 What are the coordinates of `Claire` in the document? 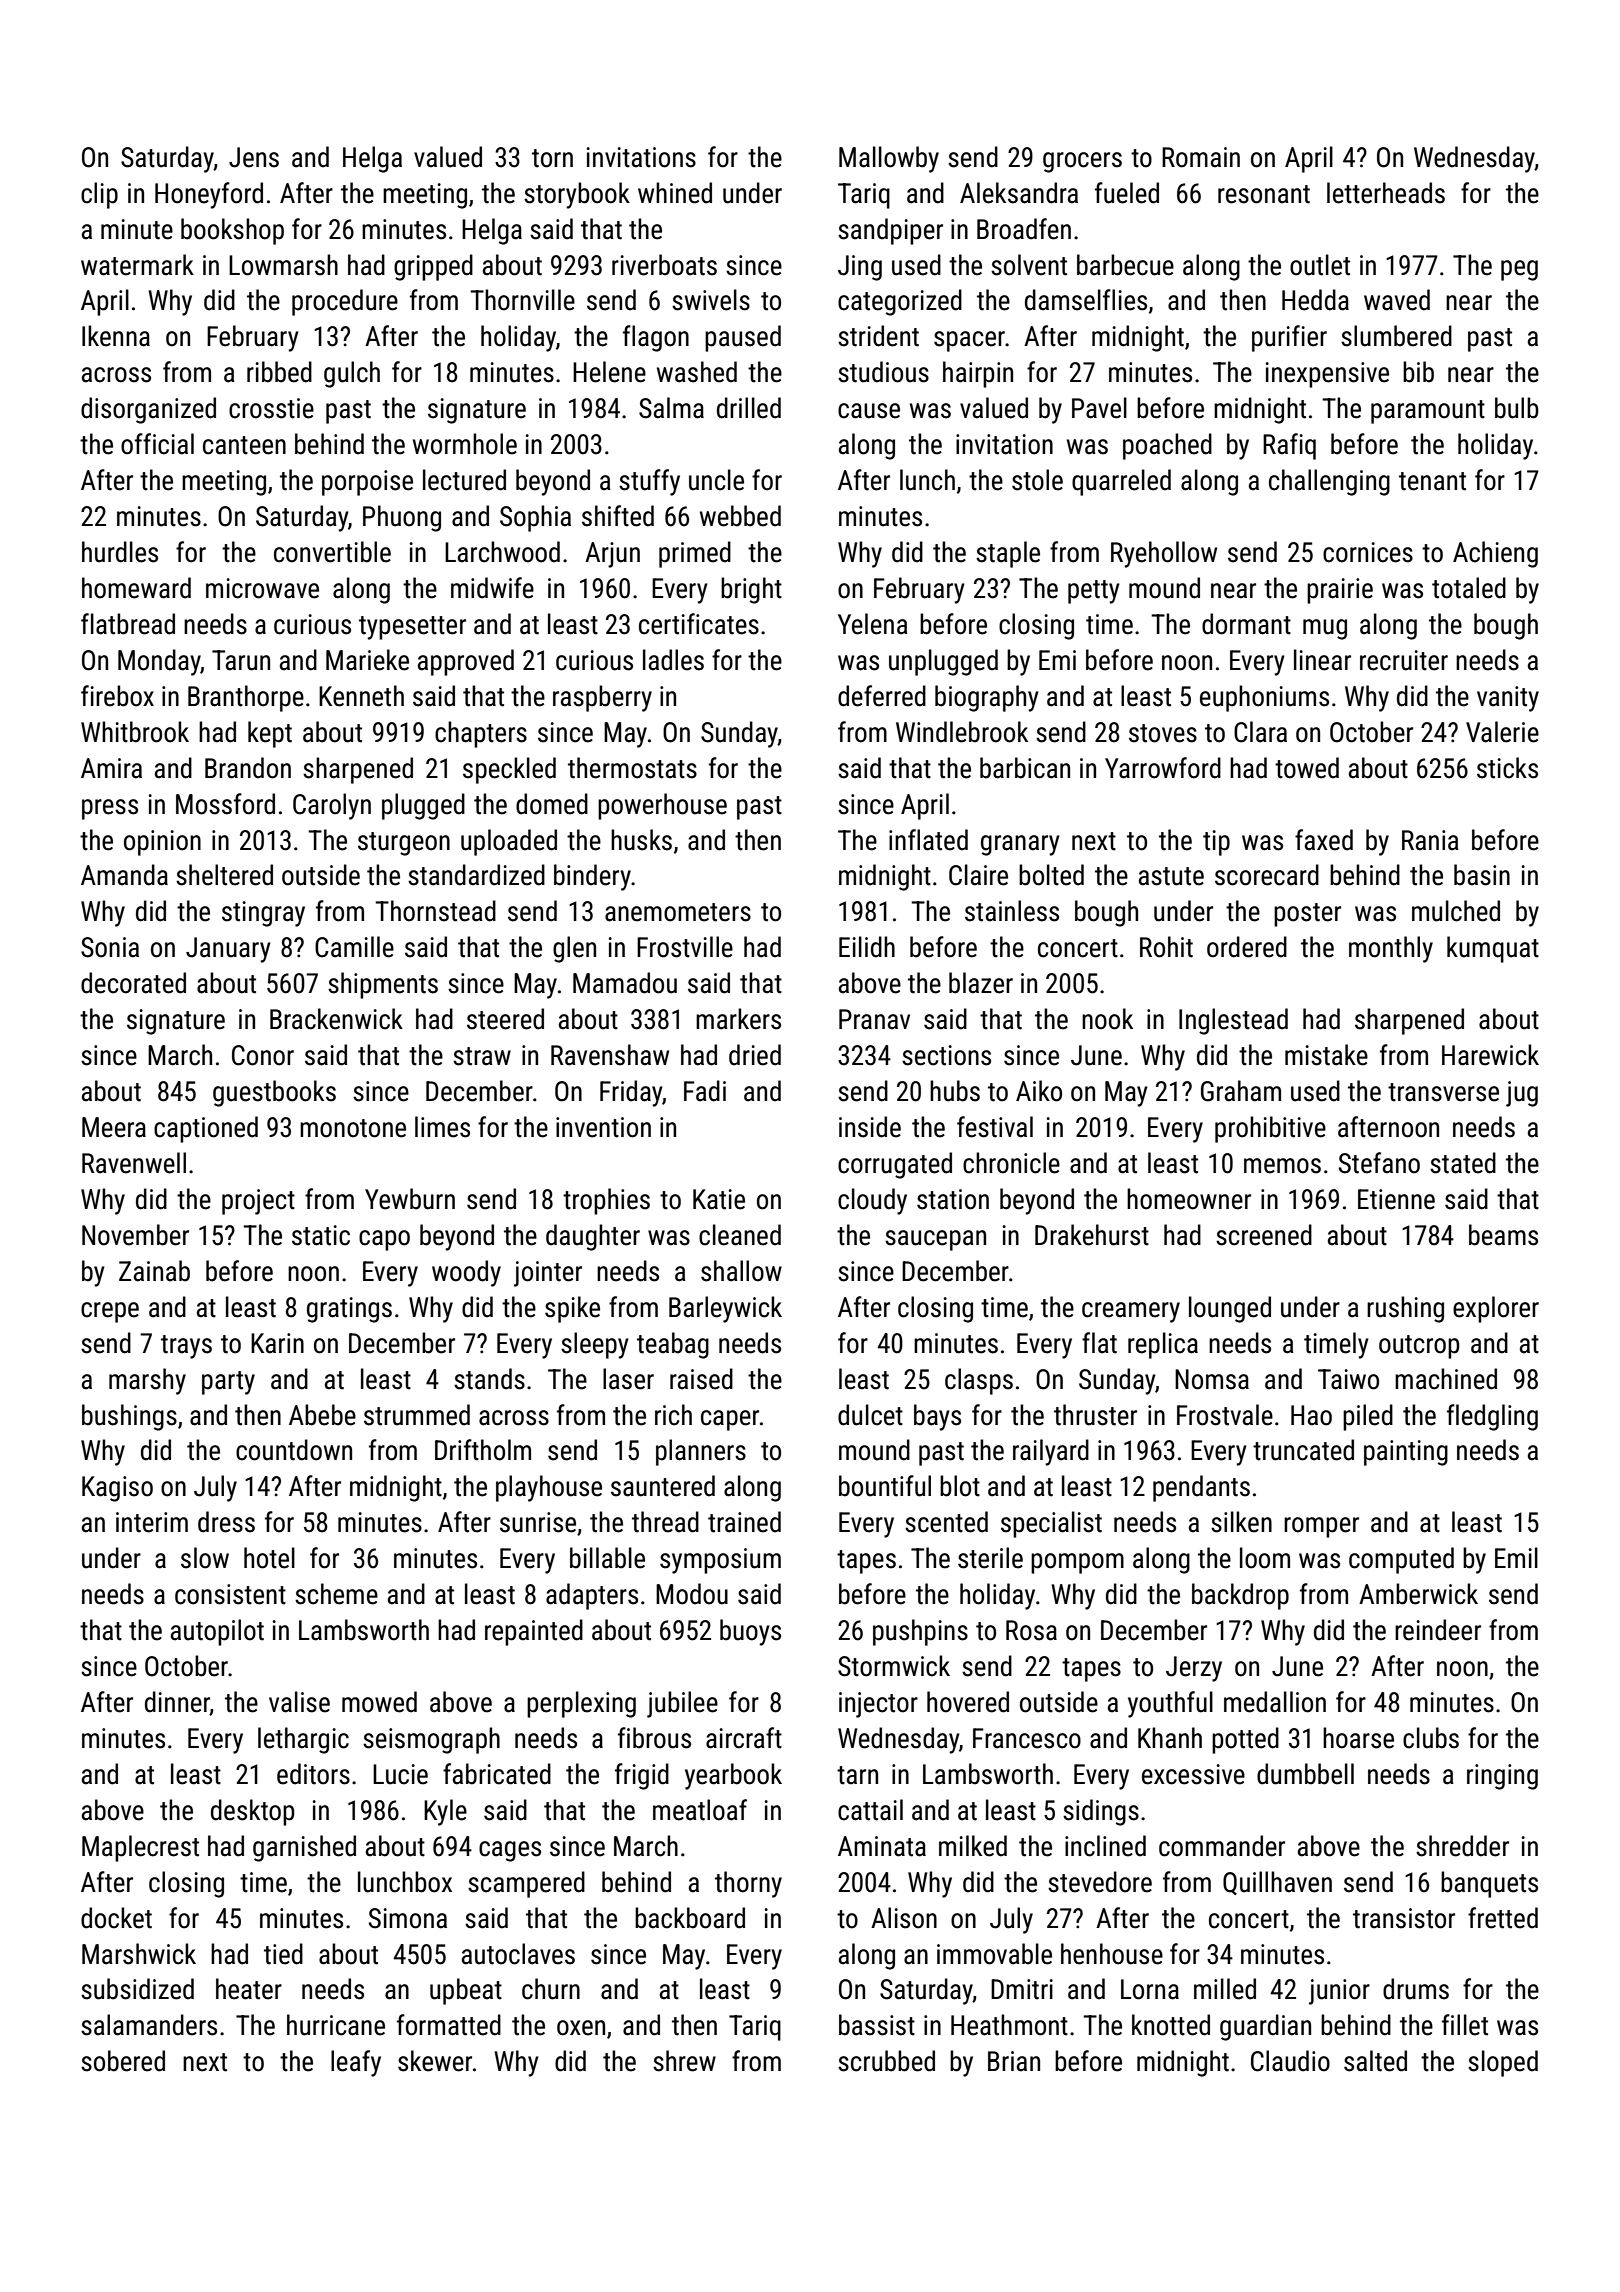 It's located at (978, 875).
